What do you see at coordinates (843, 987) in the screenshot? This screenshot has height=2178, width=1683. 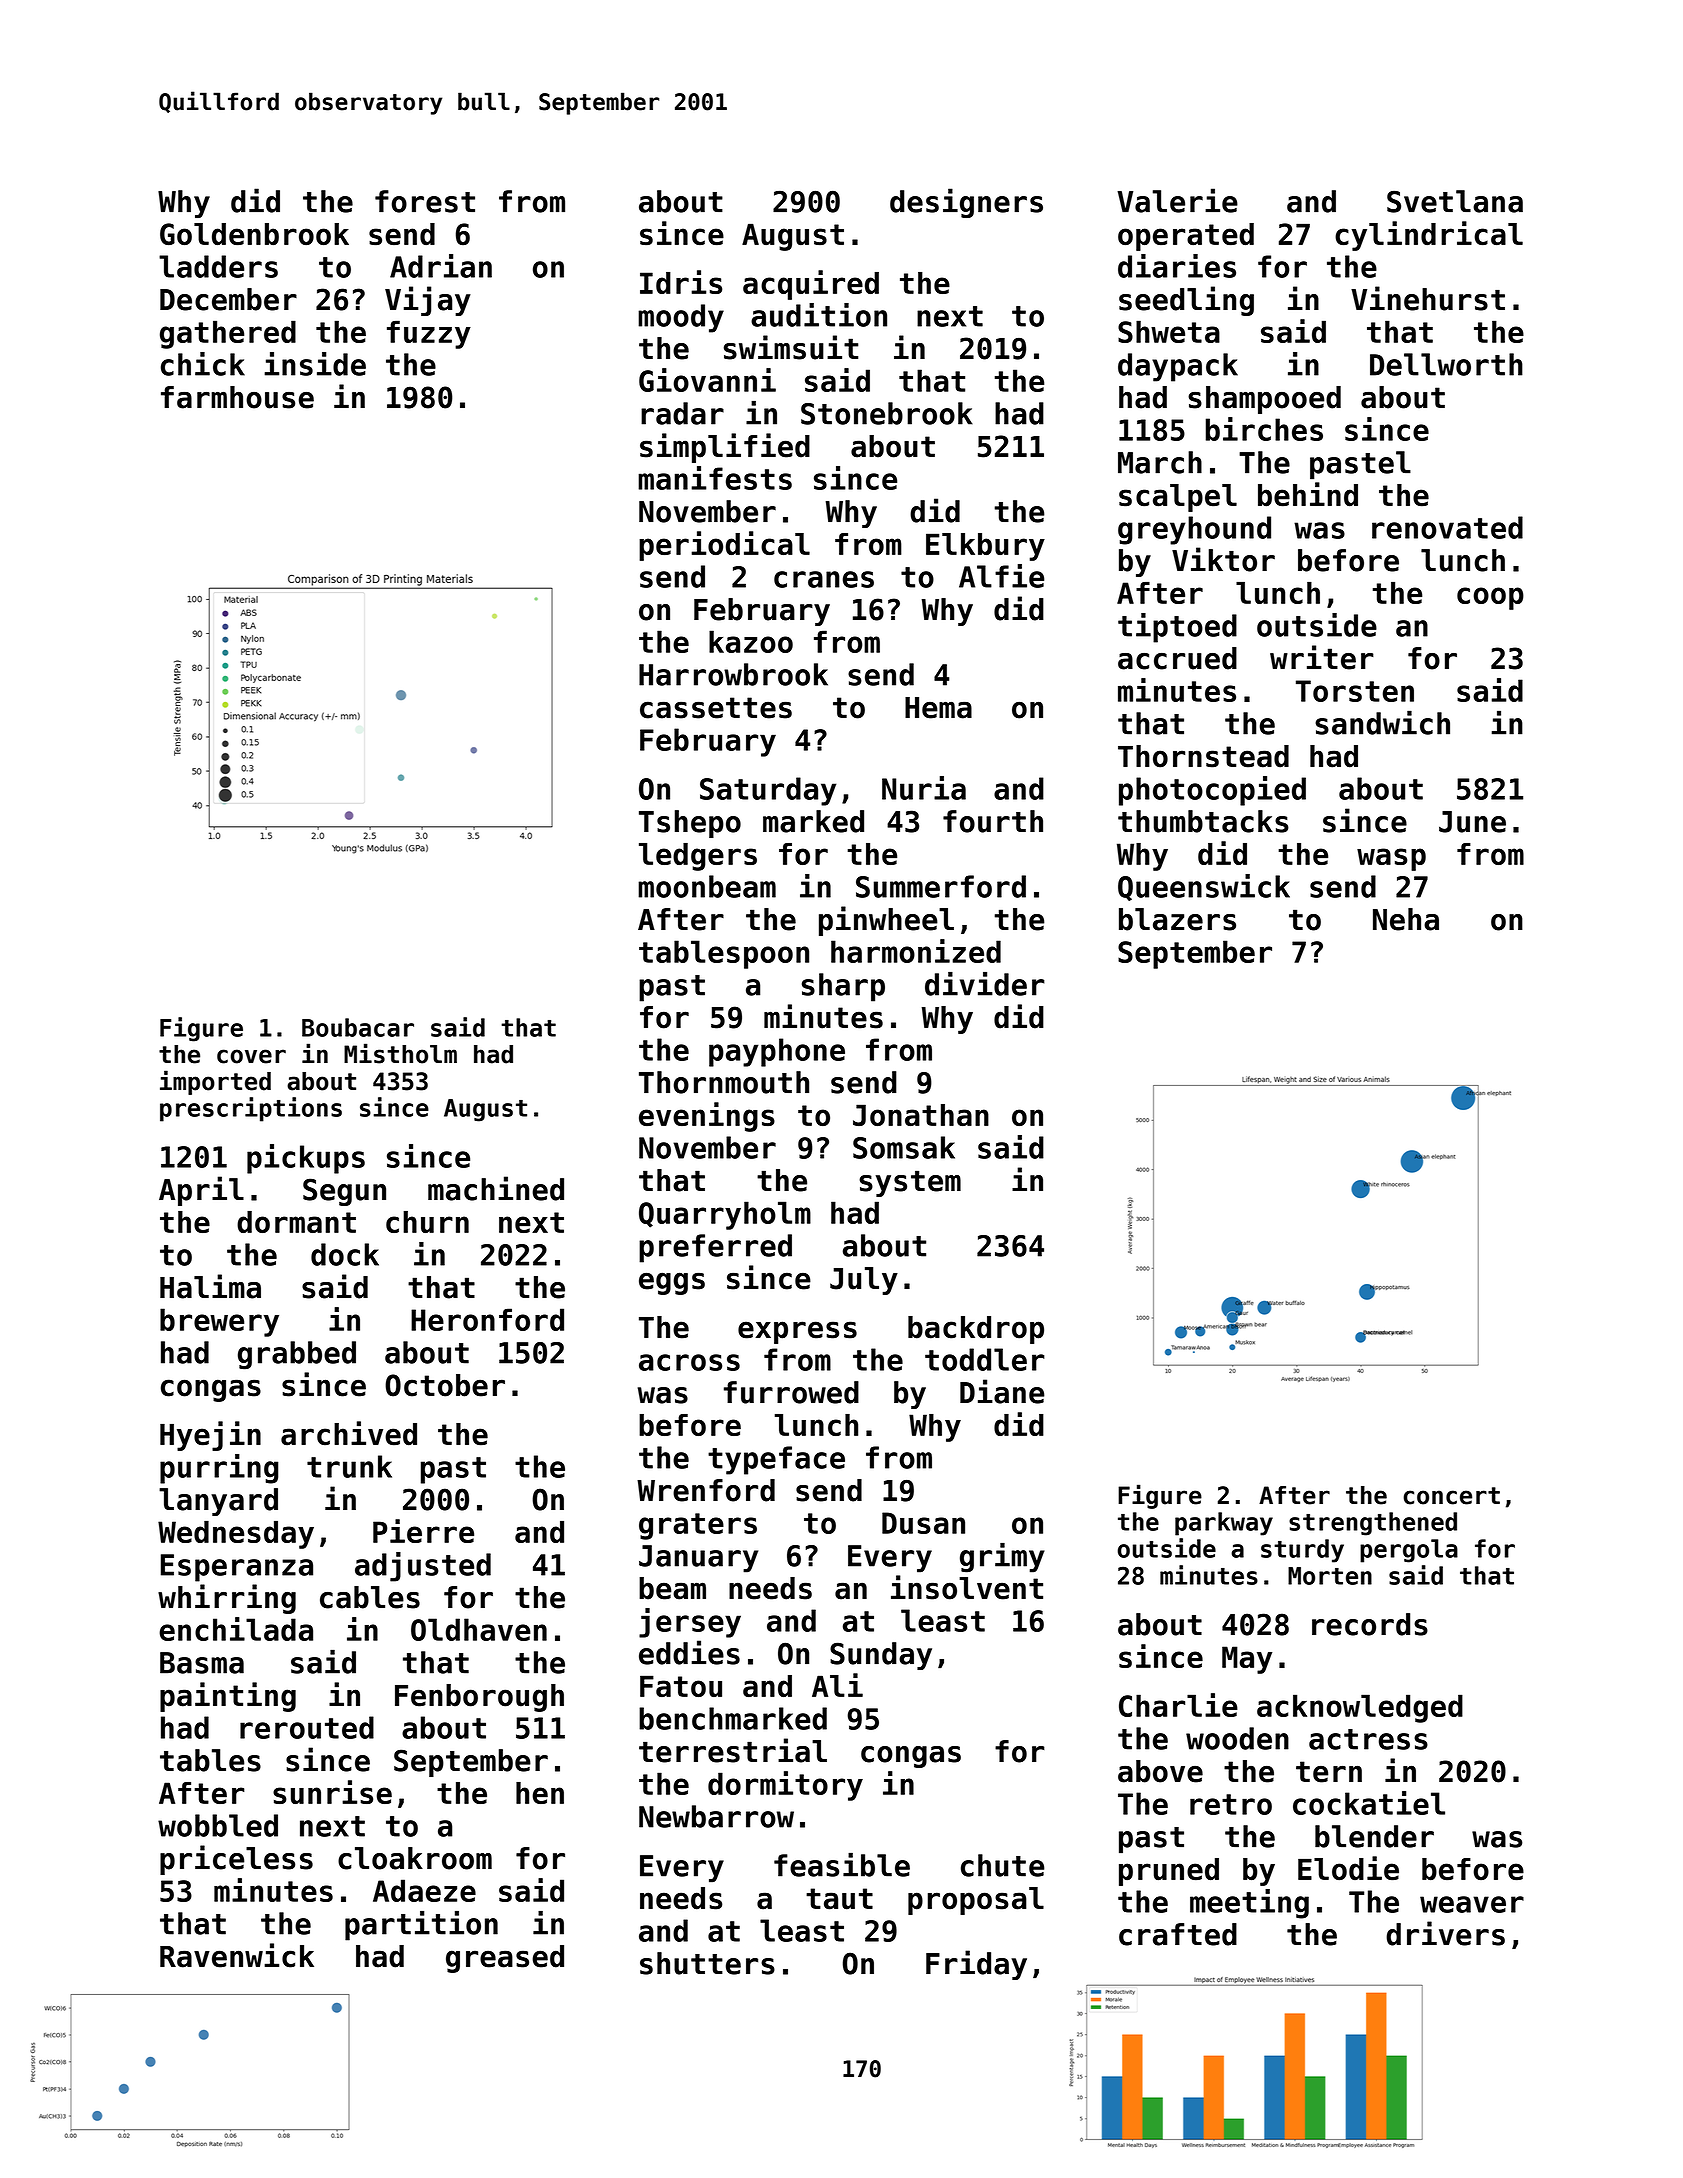 I see `sharp` at bounding box center [843, 987].
